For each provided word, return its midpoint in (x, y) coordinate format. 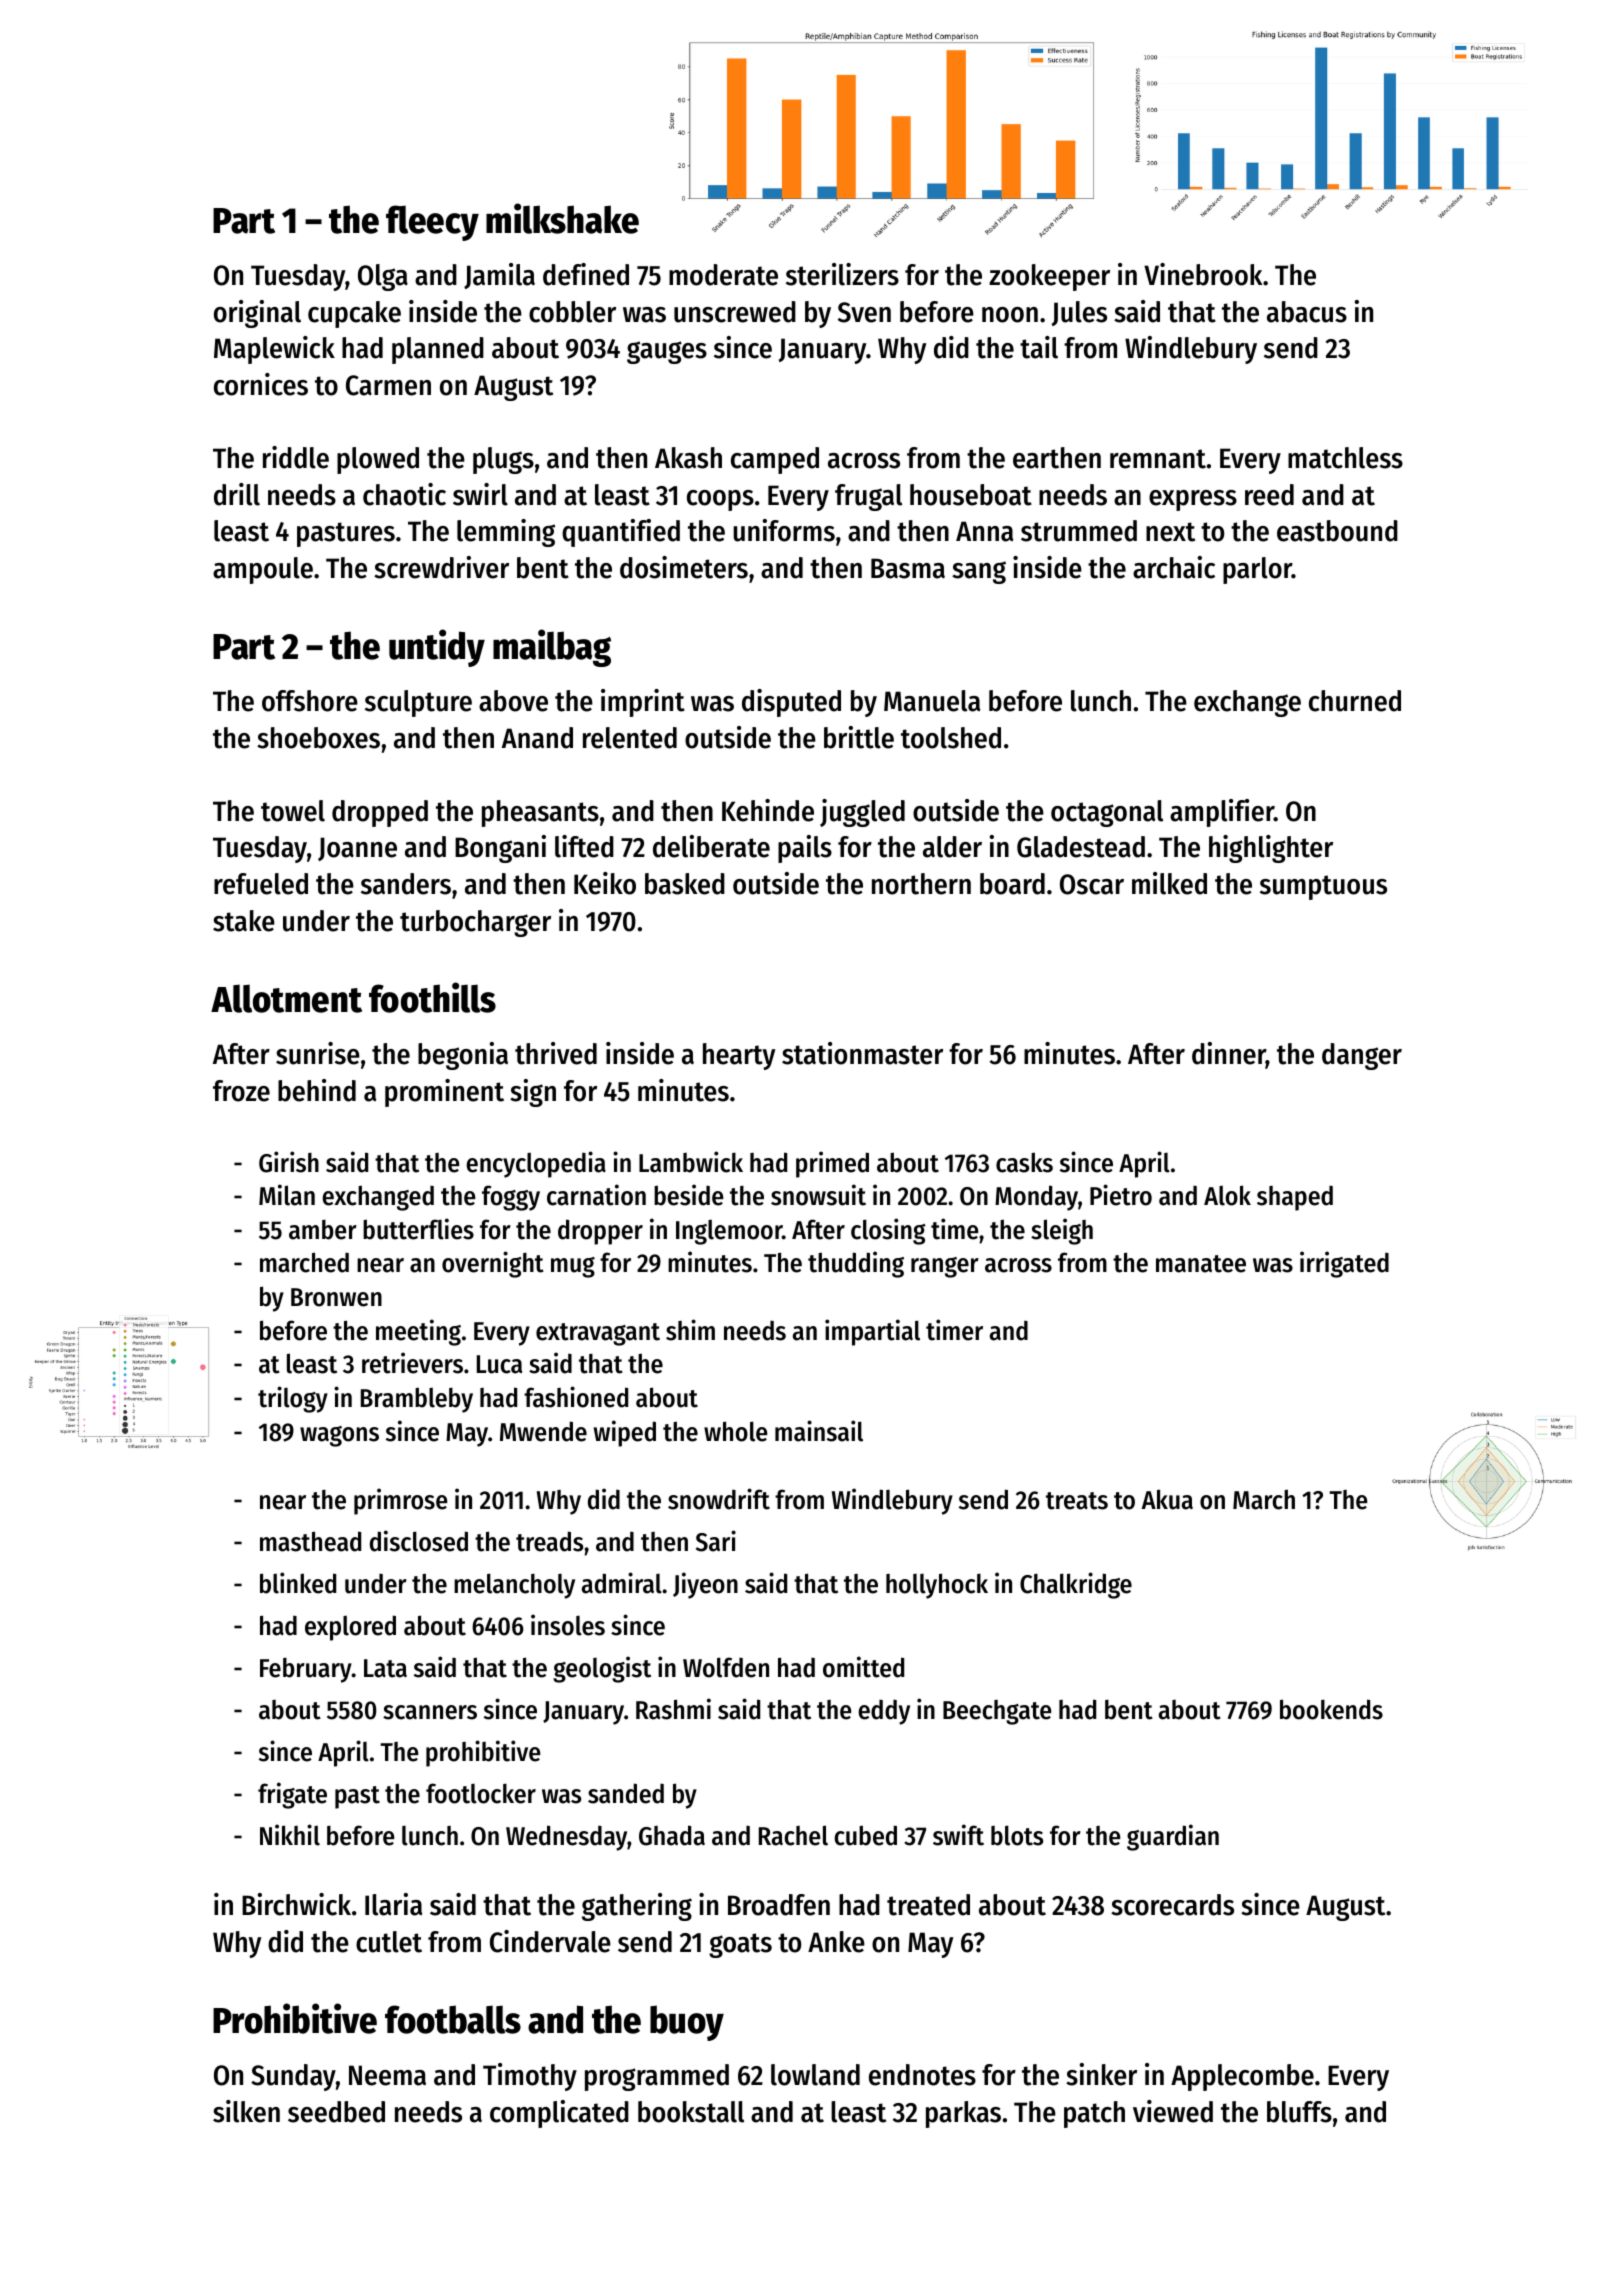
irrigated (1344, 1264)
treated (928, 1905)
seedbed (336, 2112)
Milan (287, 1195)
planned (438, 350)
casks (1024, 1162)
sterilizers (842, 274)
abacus (1307, 312)
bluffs (1299, 2112)
